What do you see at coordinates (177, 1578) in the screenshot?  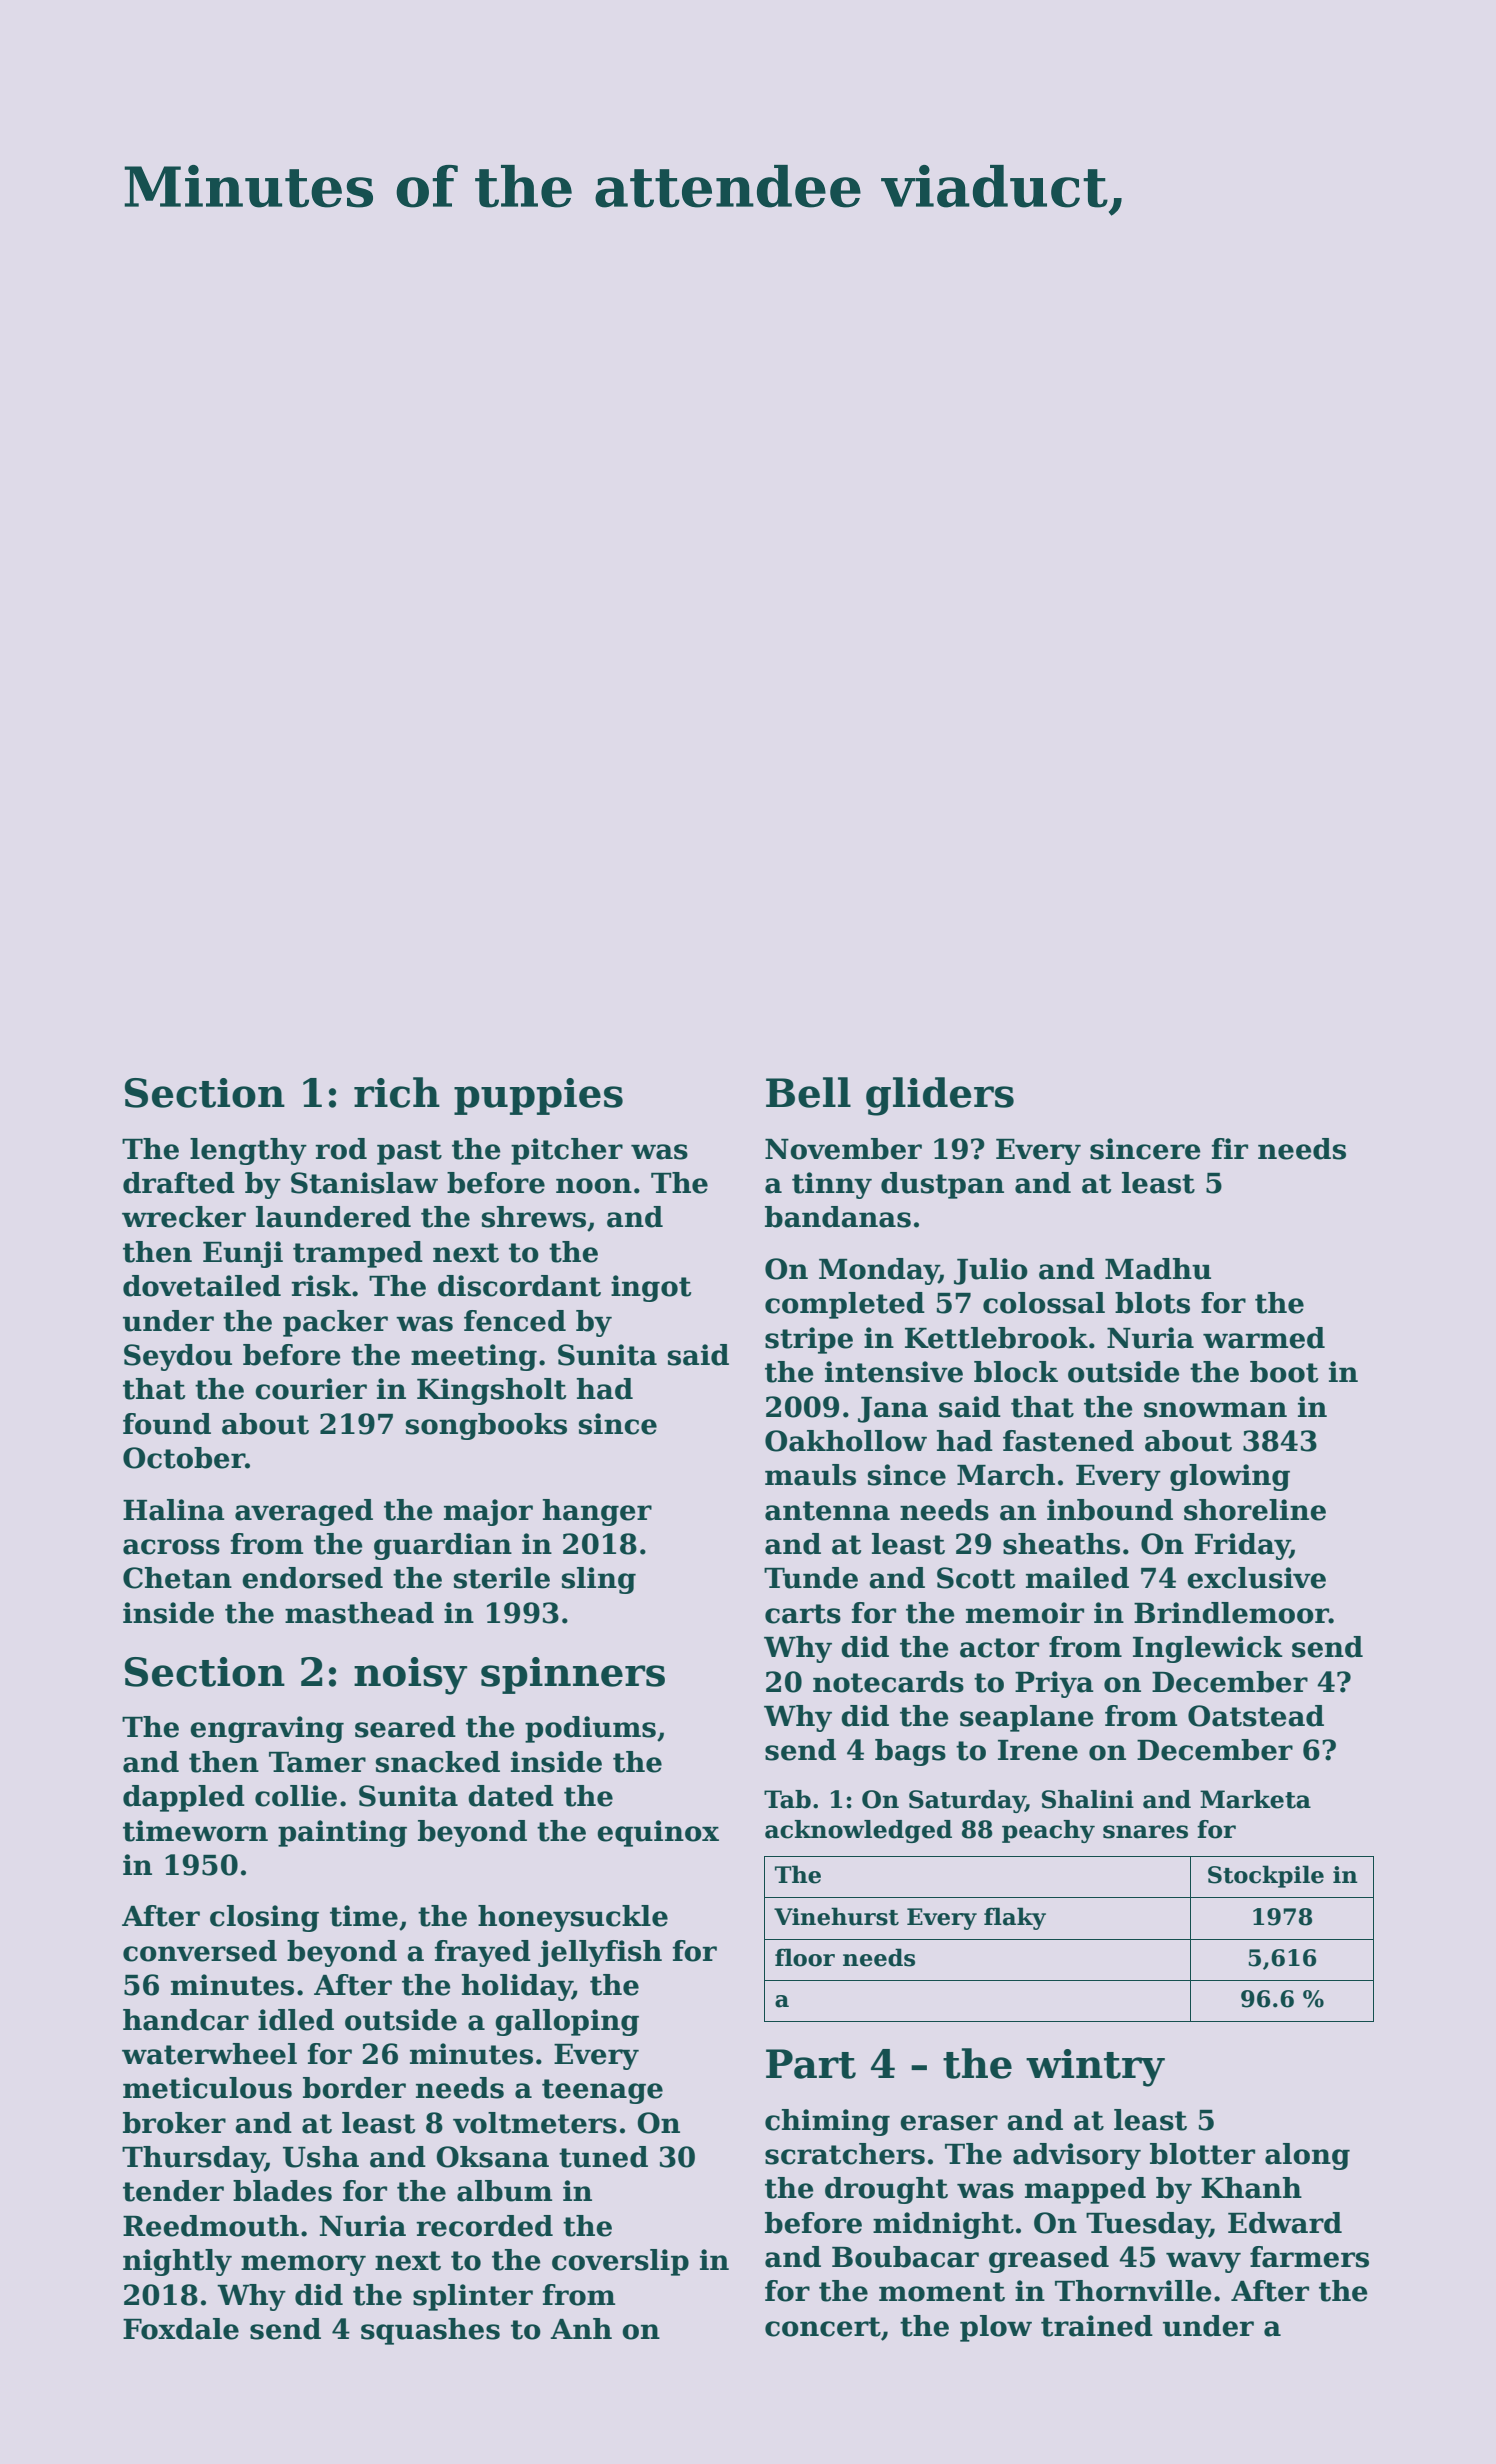 I see `Chetan` at bounding box center [177, 1578].
